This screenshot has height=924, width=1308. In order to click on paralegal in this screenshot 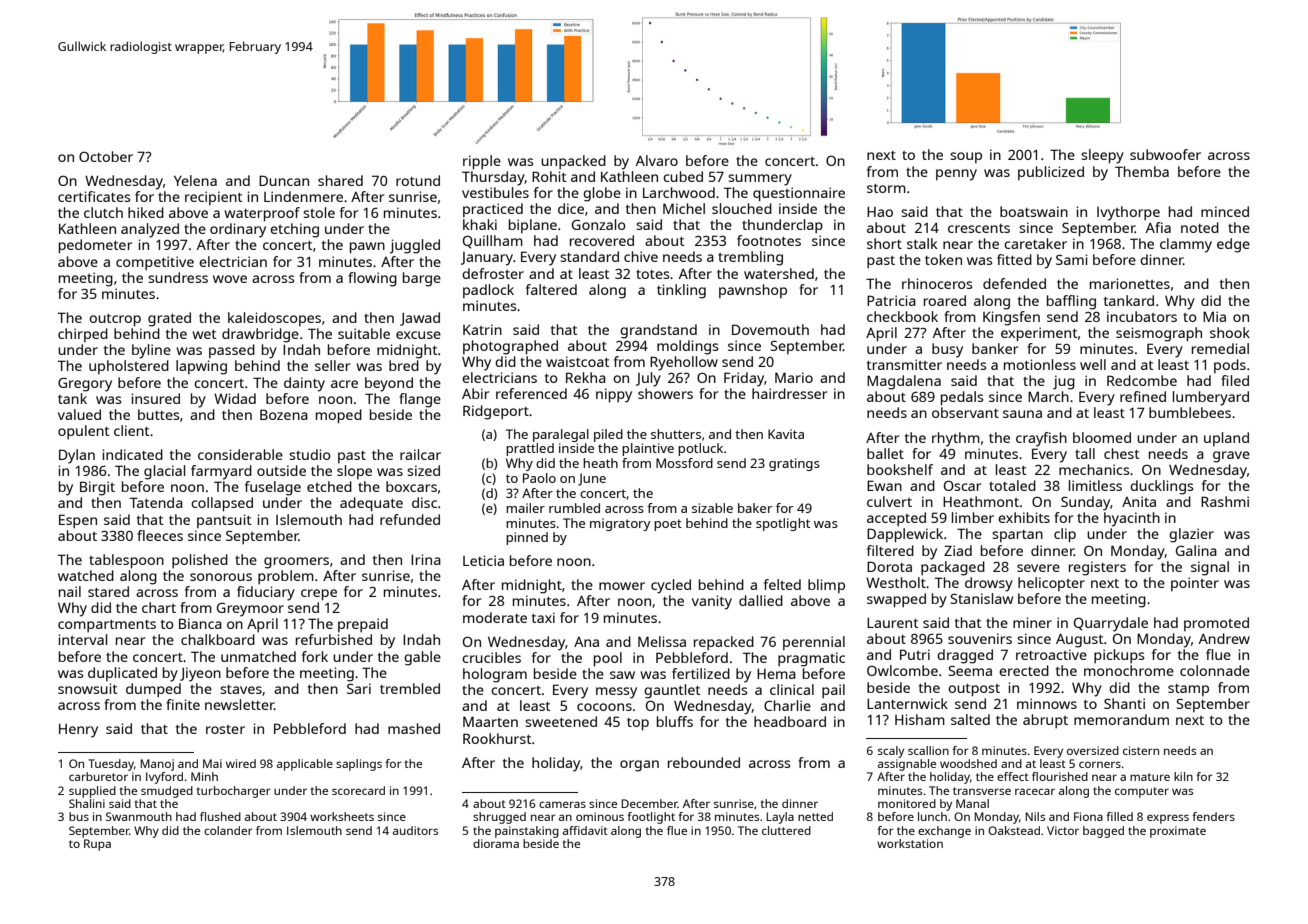, I will do `click(561, 435)`.
